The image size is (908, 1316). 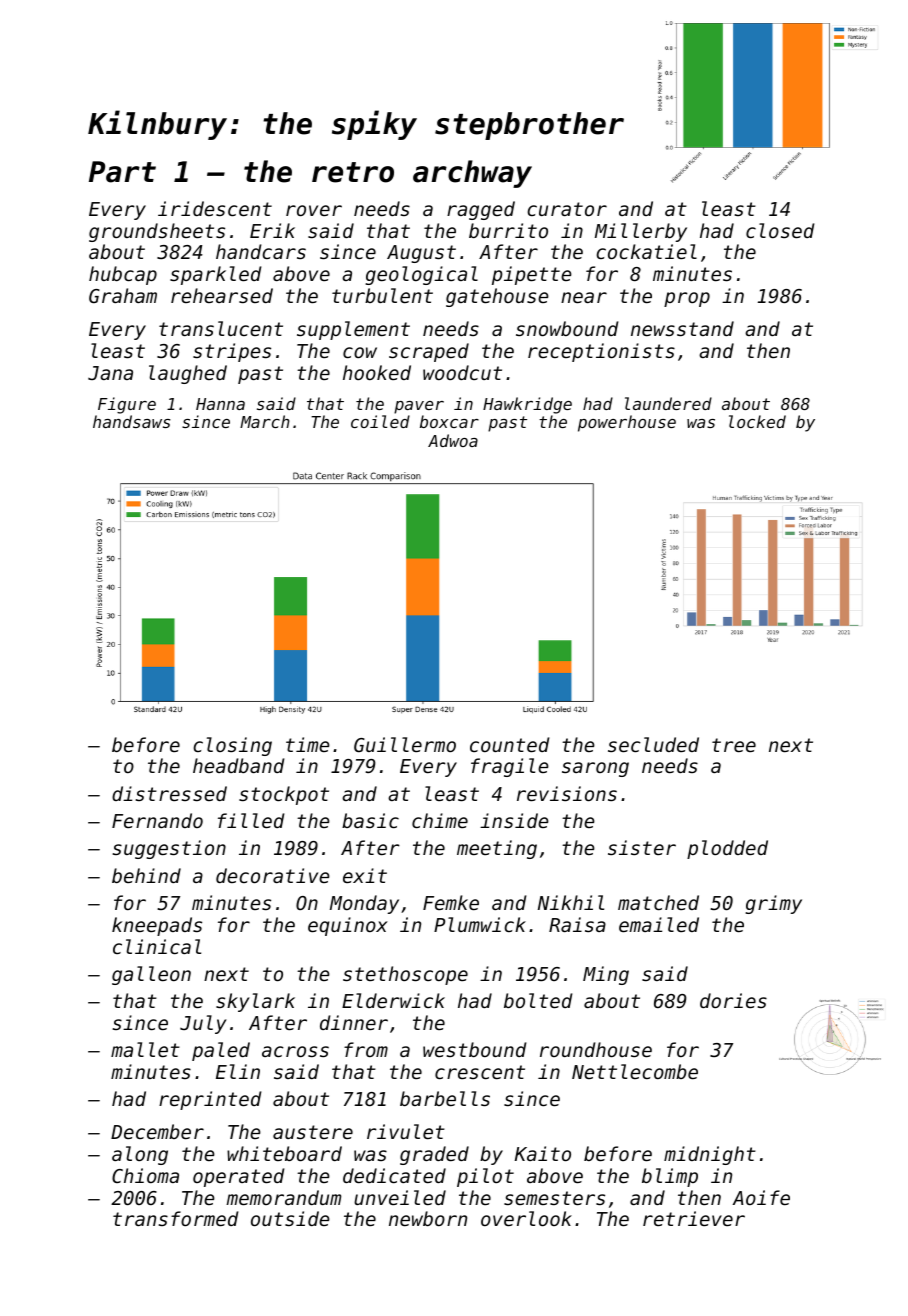 What do you see at coordinates (509, 744) in the screenshot?
I see `counted` at bounding box center [509, 744].
